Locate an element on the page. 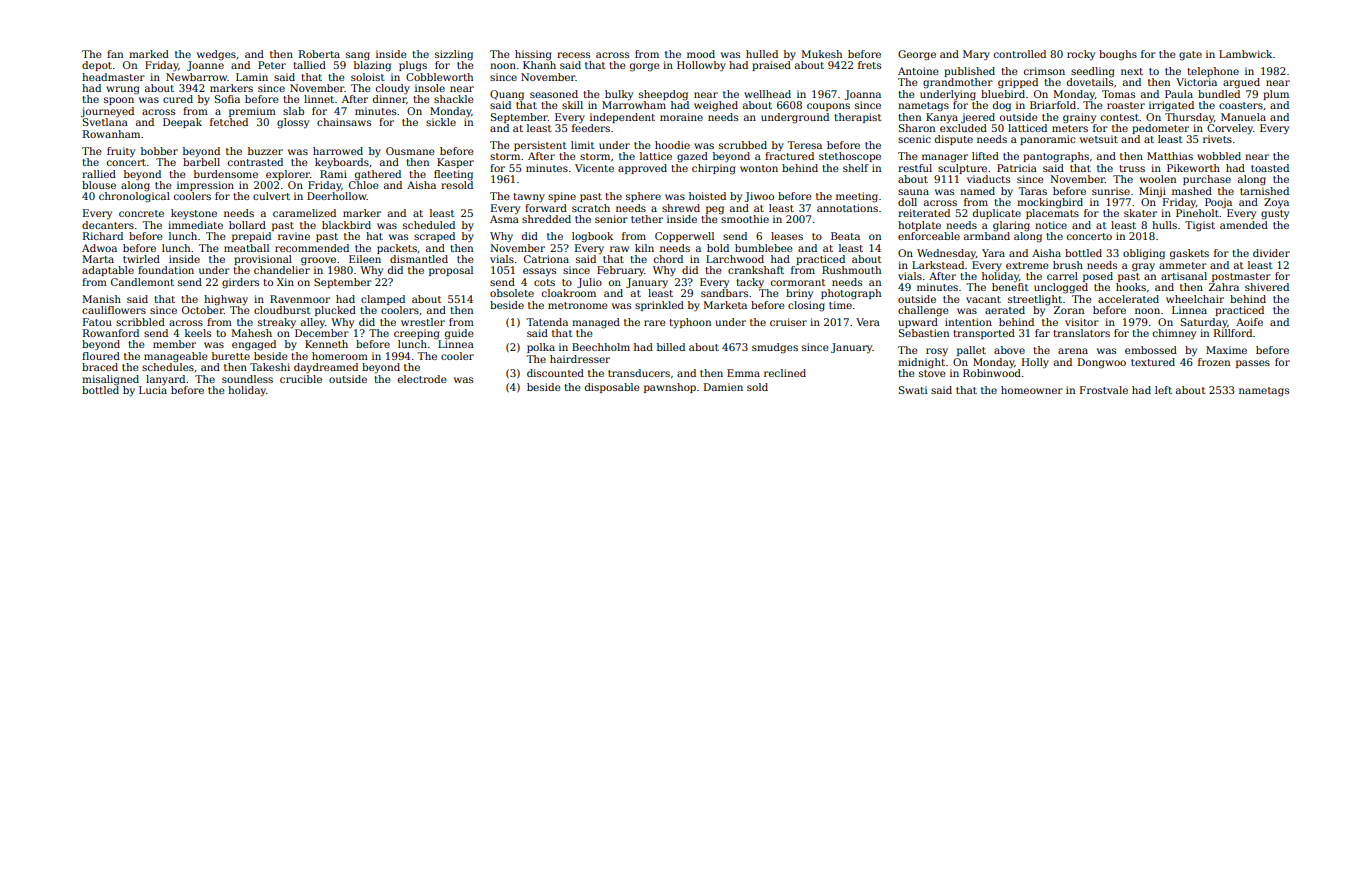  brush is located at coordinates (1068, 265).
